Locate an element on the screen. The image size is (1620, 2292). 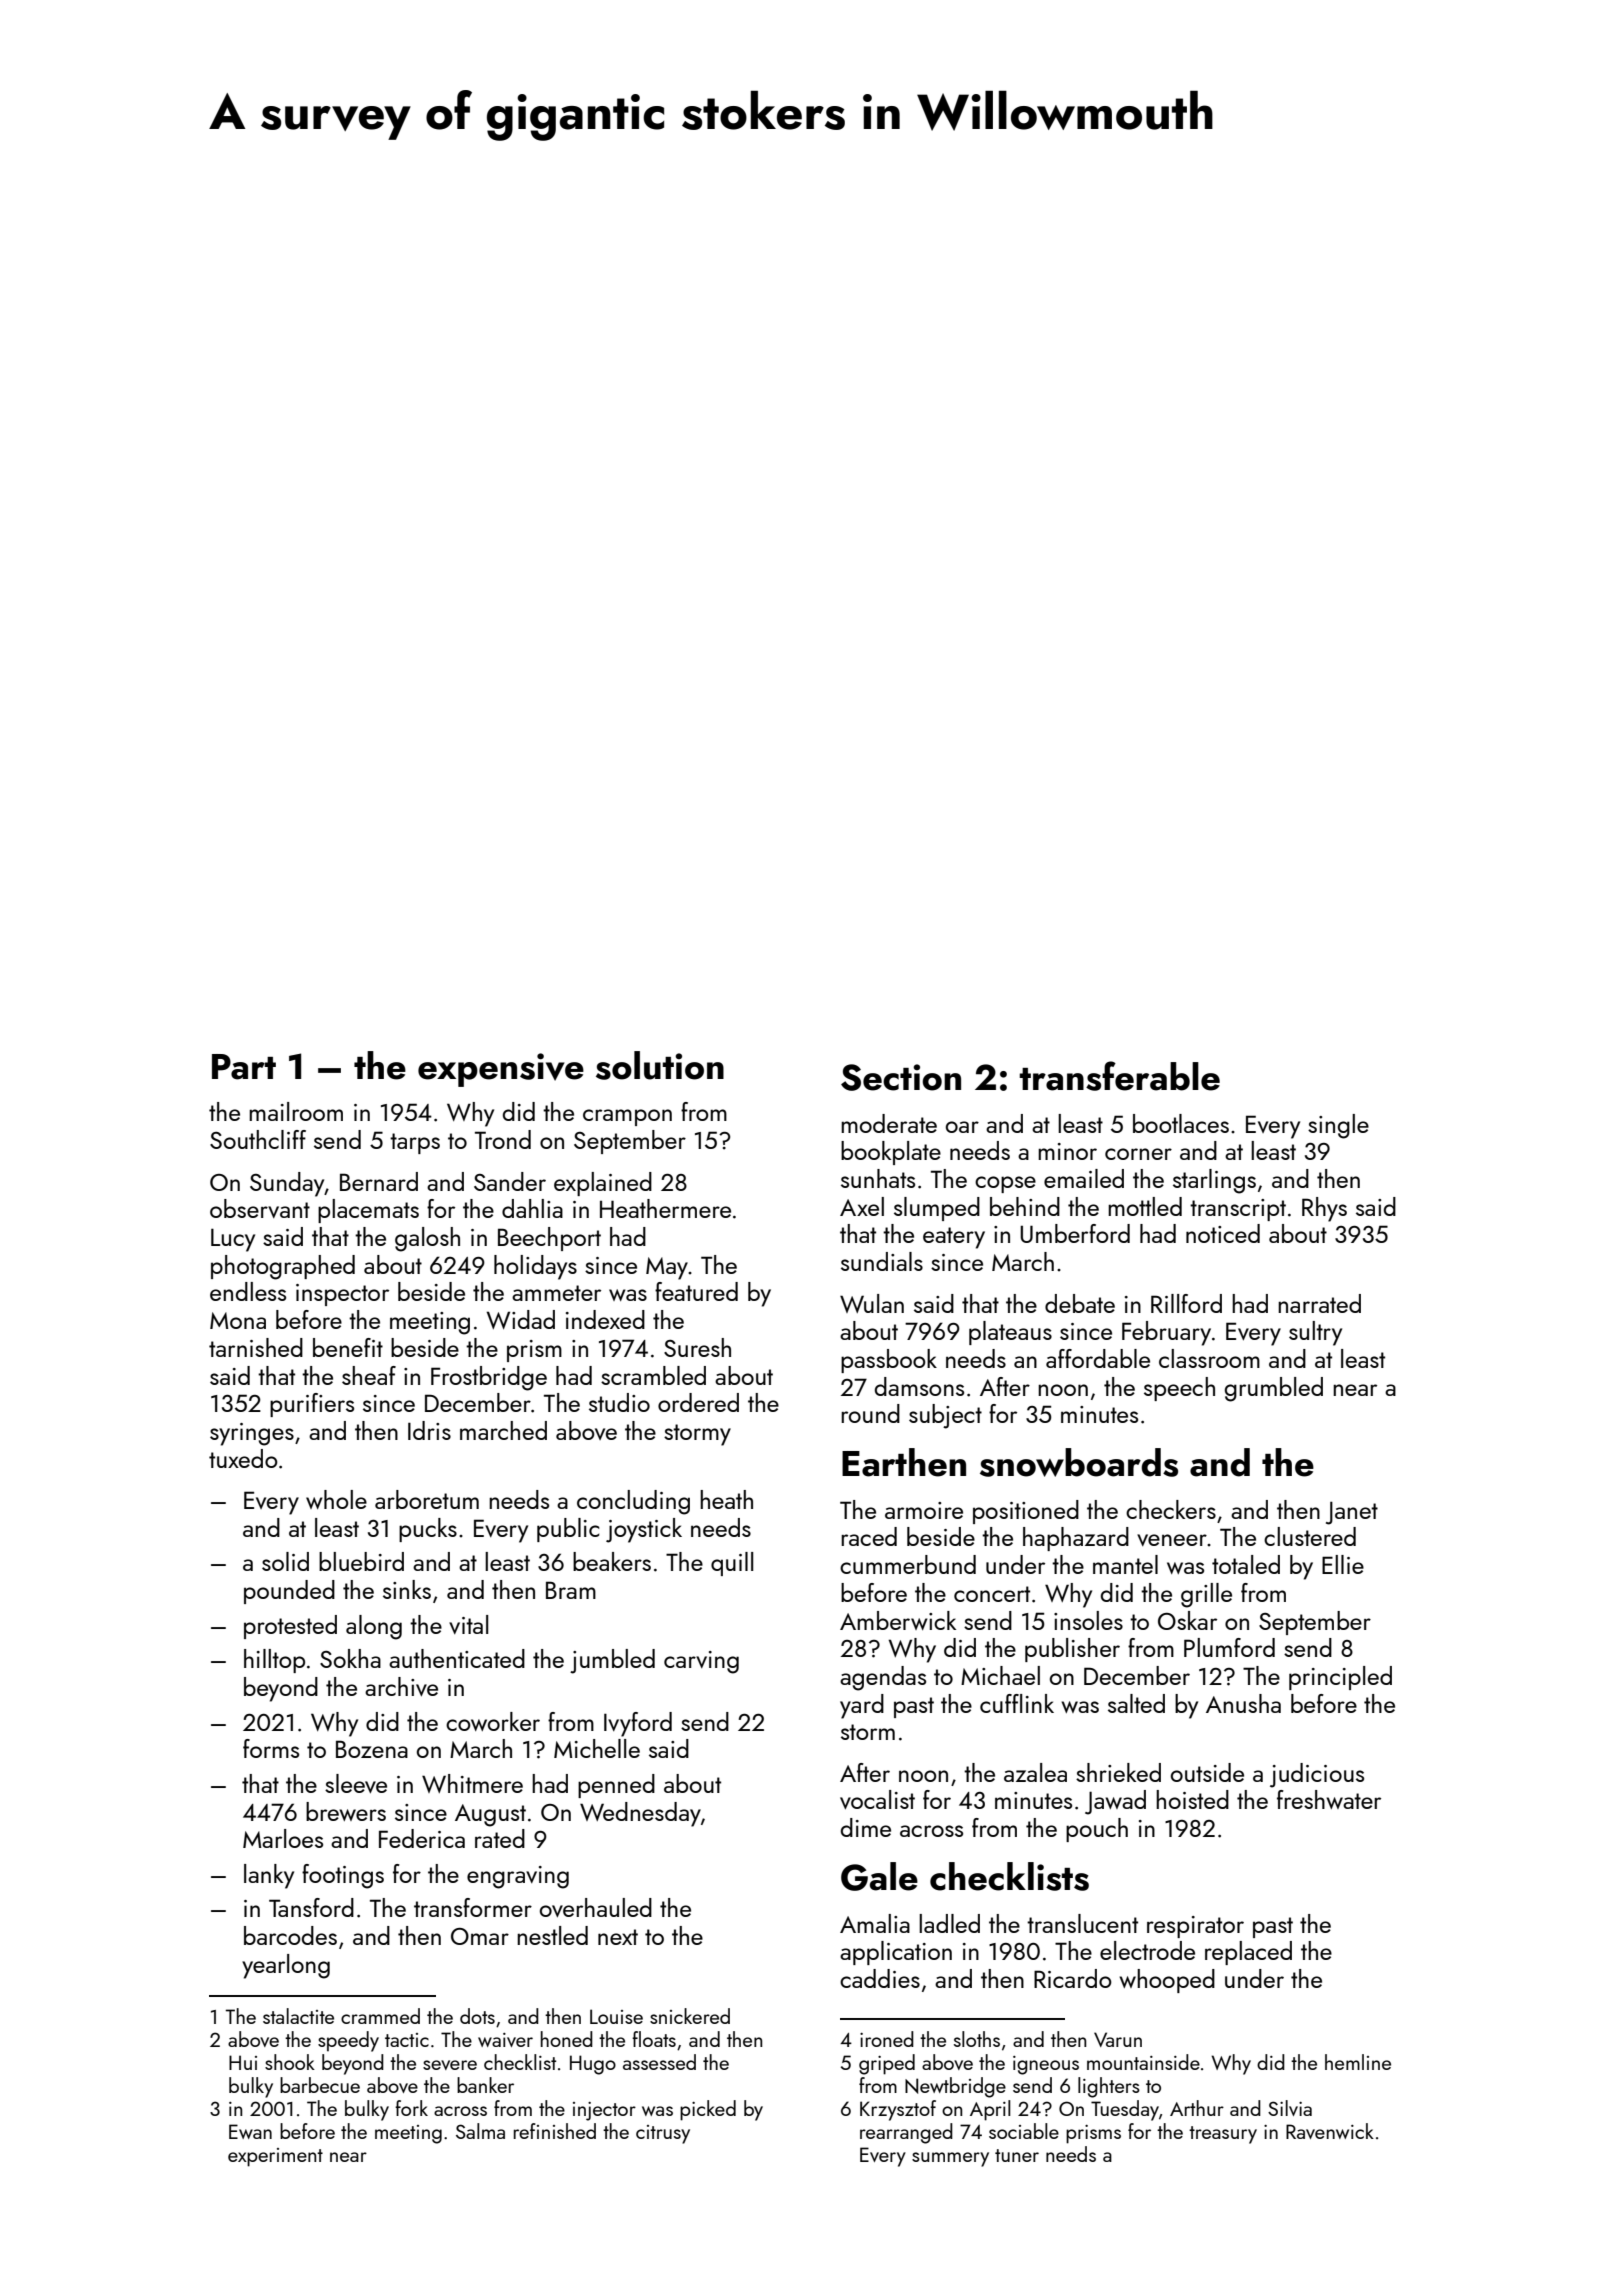
Sander is located at coordinates (510, 1181).
